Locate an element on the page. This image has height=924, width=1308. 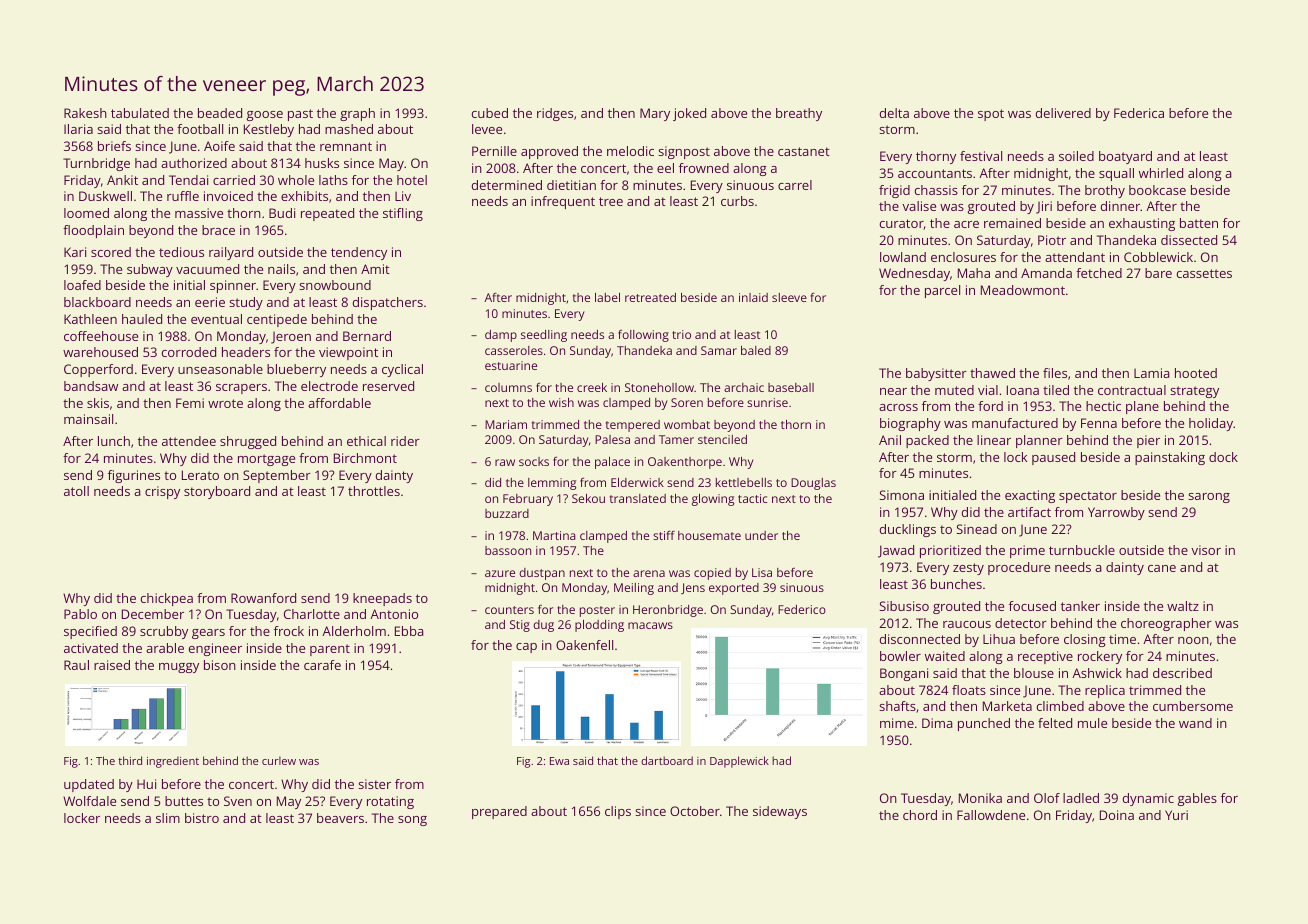
Jens is located at coordinates (693, 588).
